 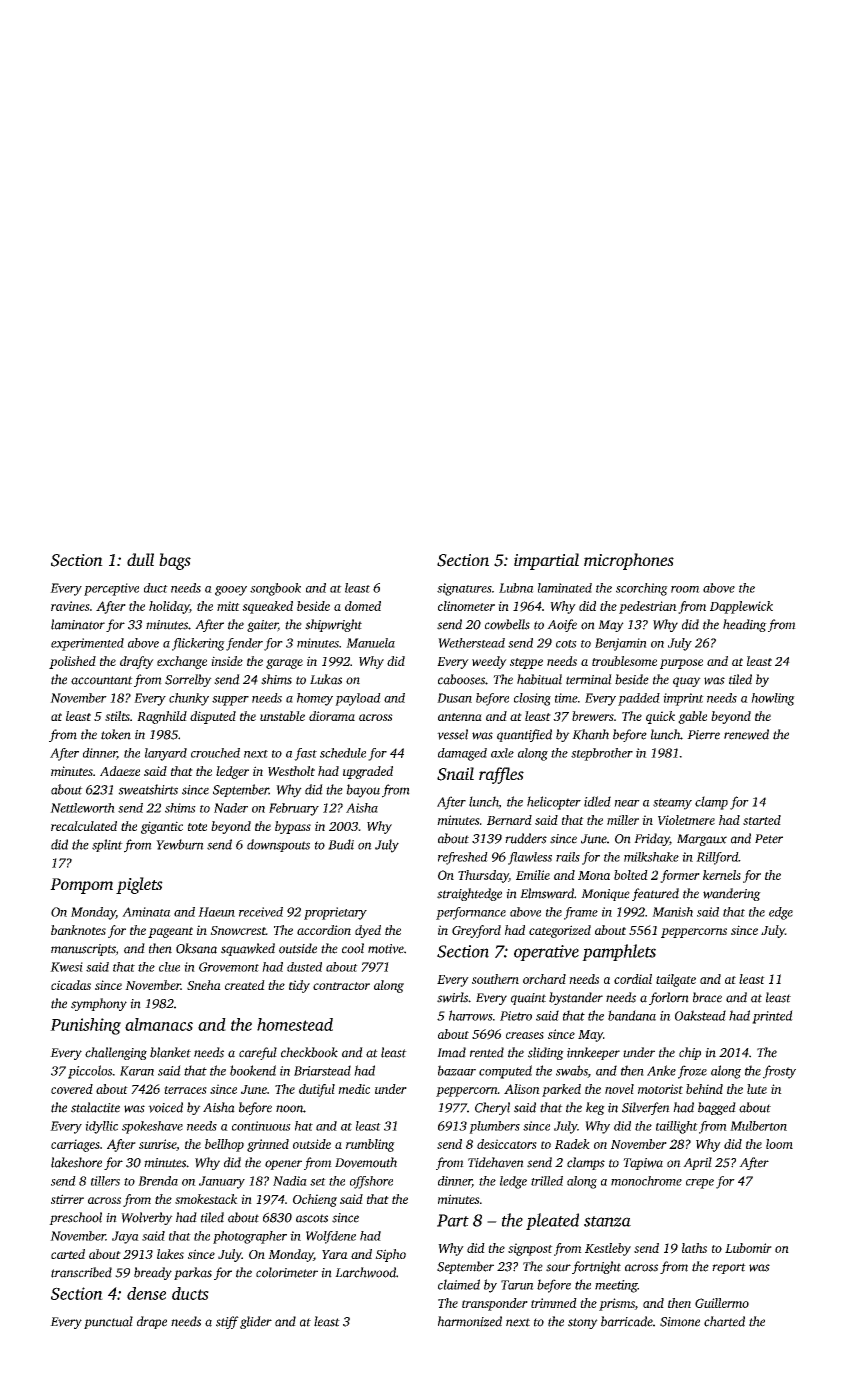 I want to click on April, so click(x=697, y=1163).
